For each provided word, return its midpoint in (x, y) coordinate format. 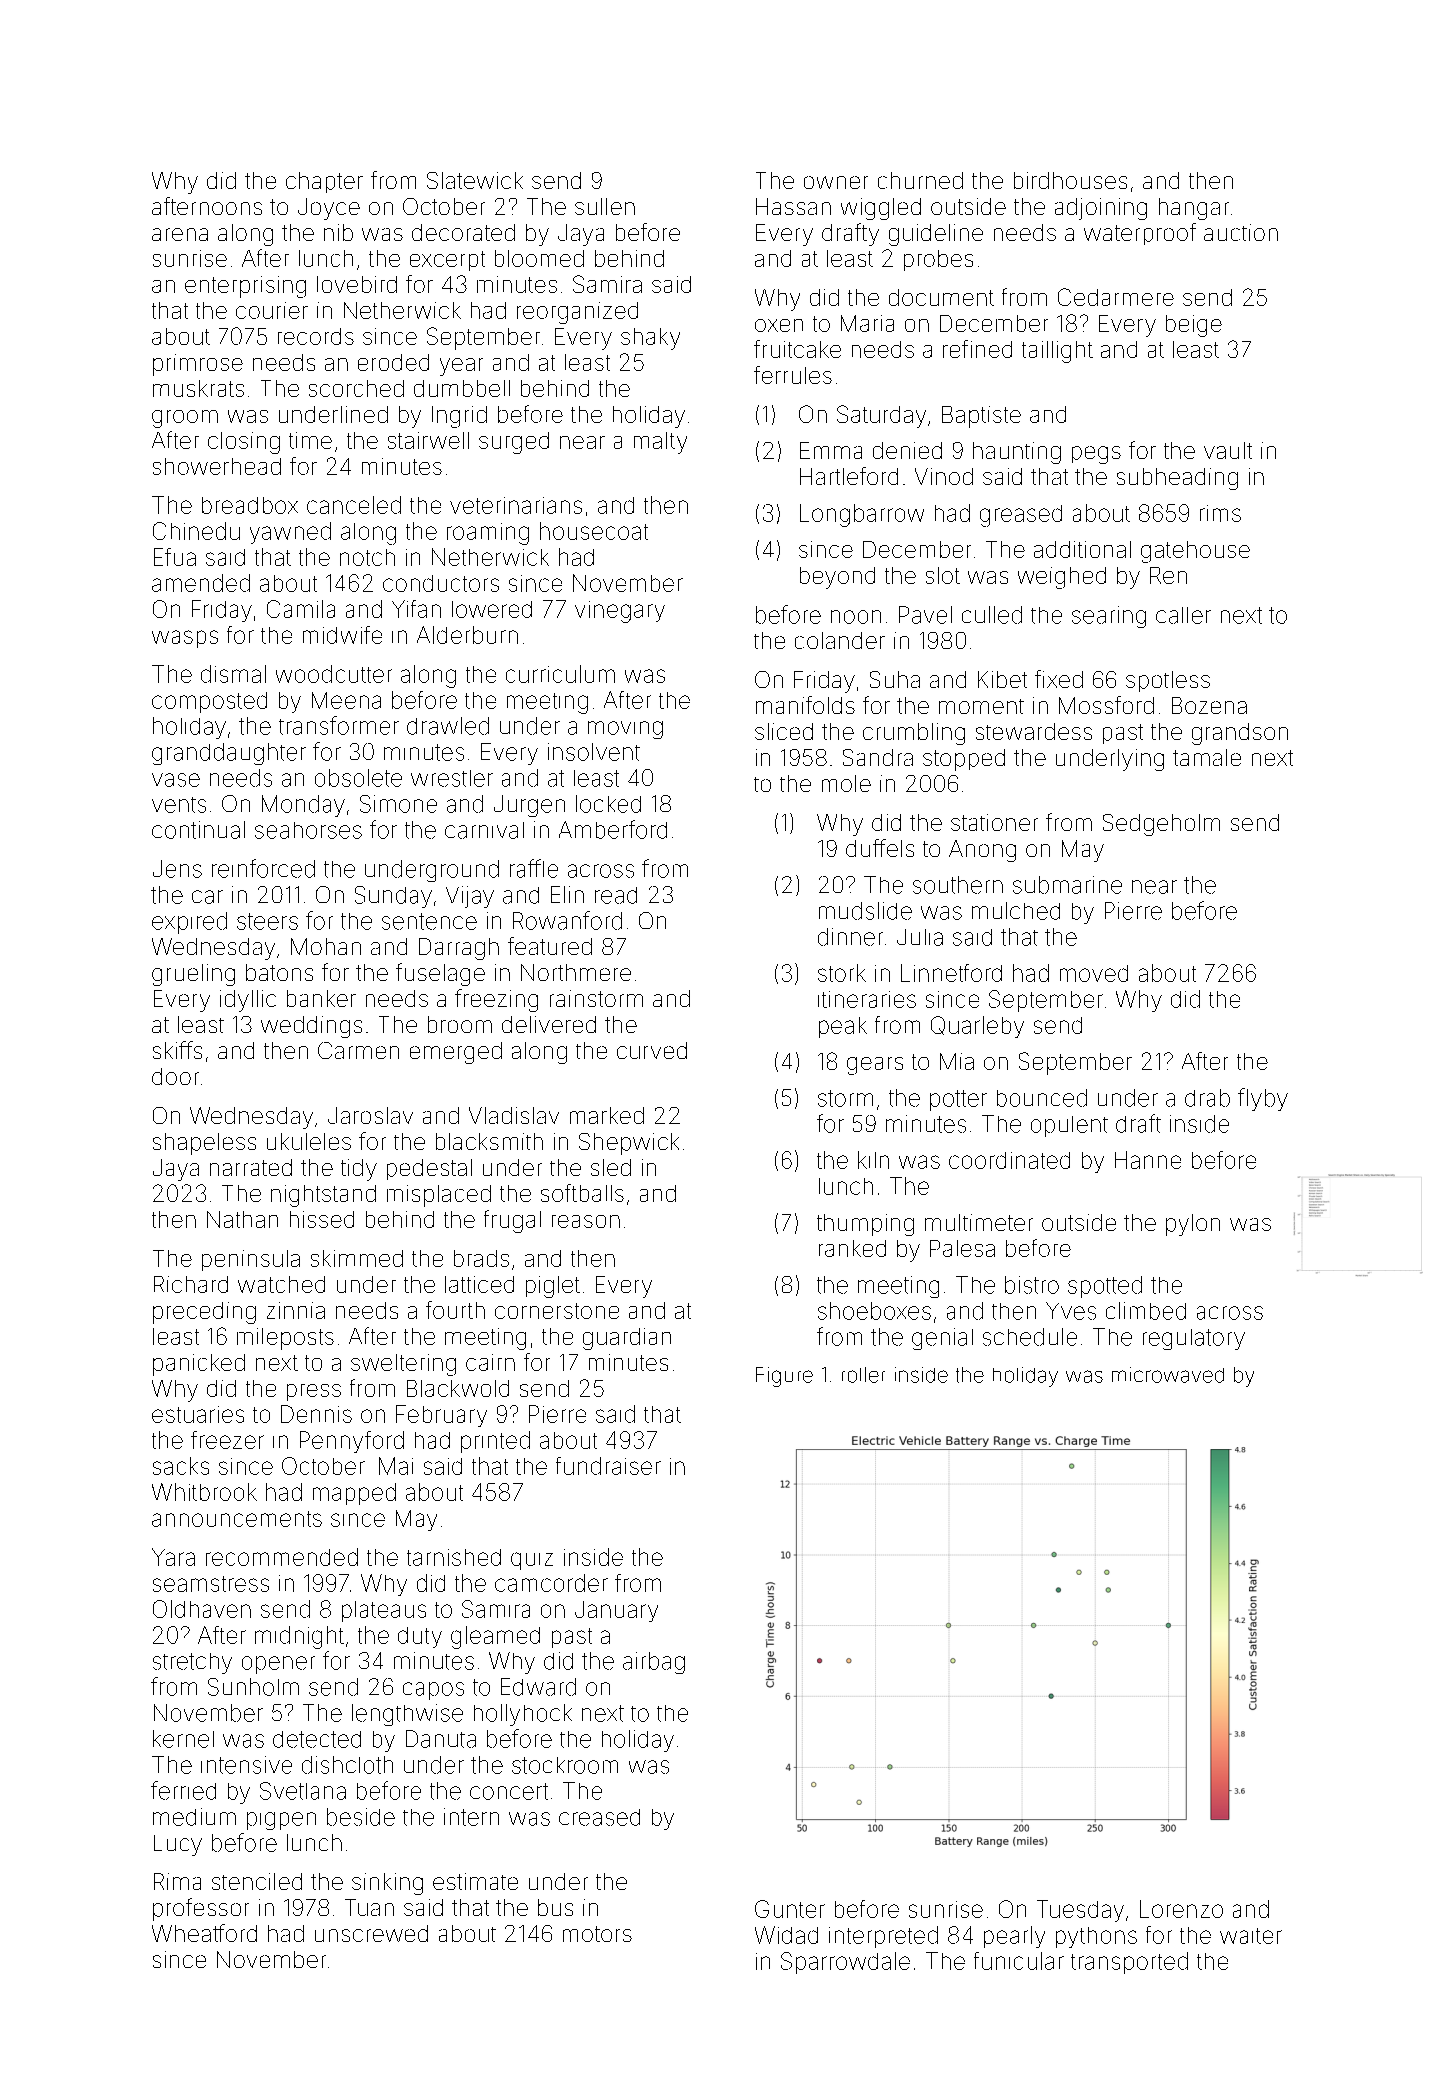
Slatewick (475, 180)
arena (180, 234)
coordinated (1009, 1160)
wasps (185, 639)
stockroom (565, 1765)
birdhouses (1070, 180)
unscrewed (371, 1933)
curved (652, 1050)
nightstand (323, 1196)
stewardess (1034, 731)
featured (550, 946)
